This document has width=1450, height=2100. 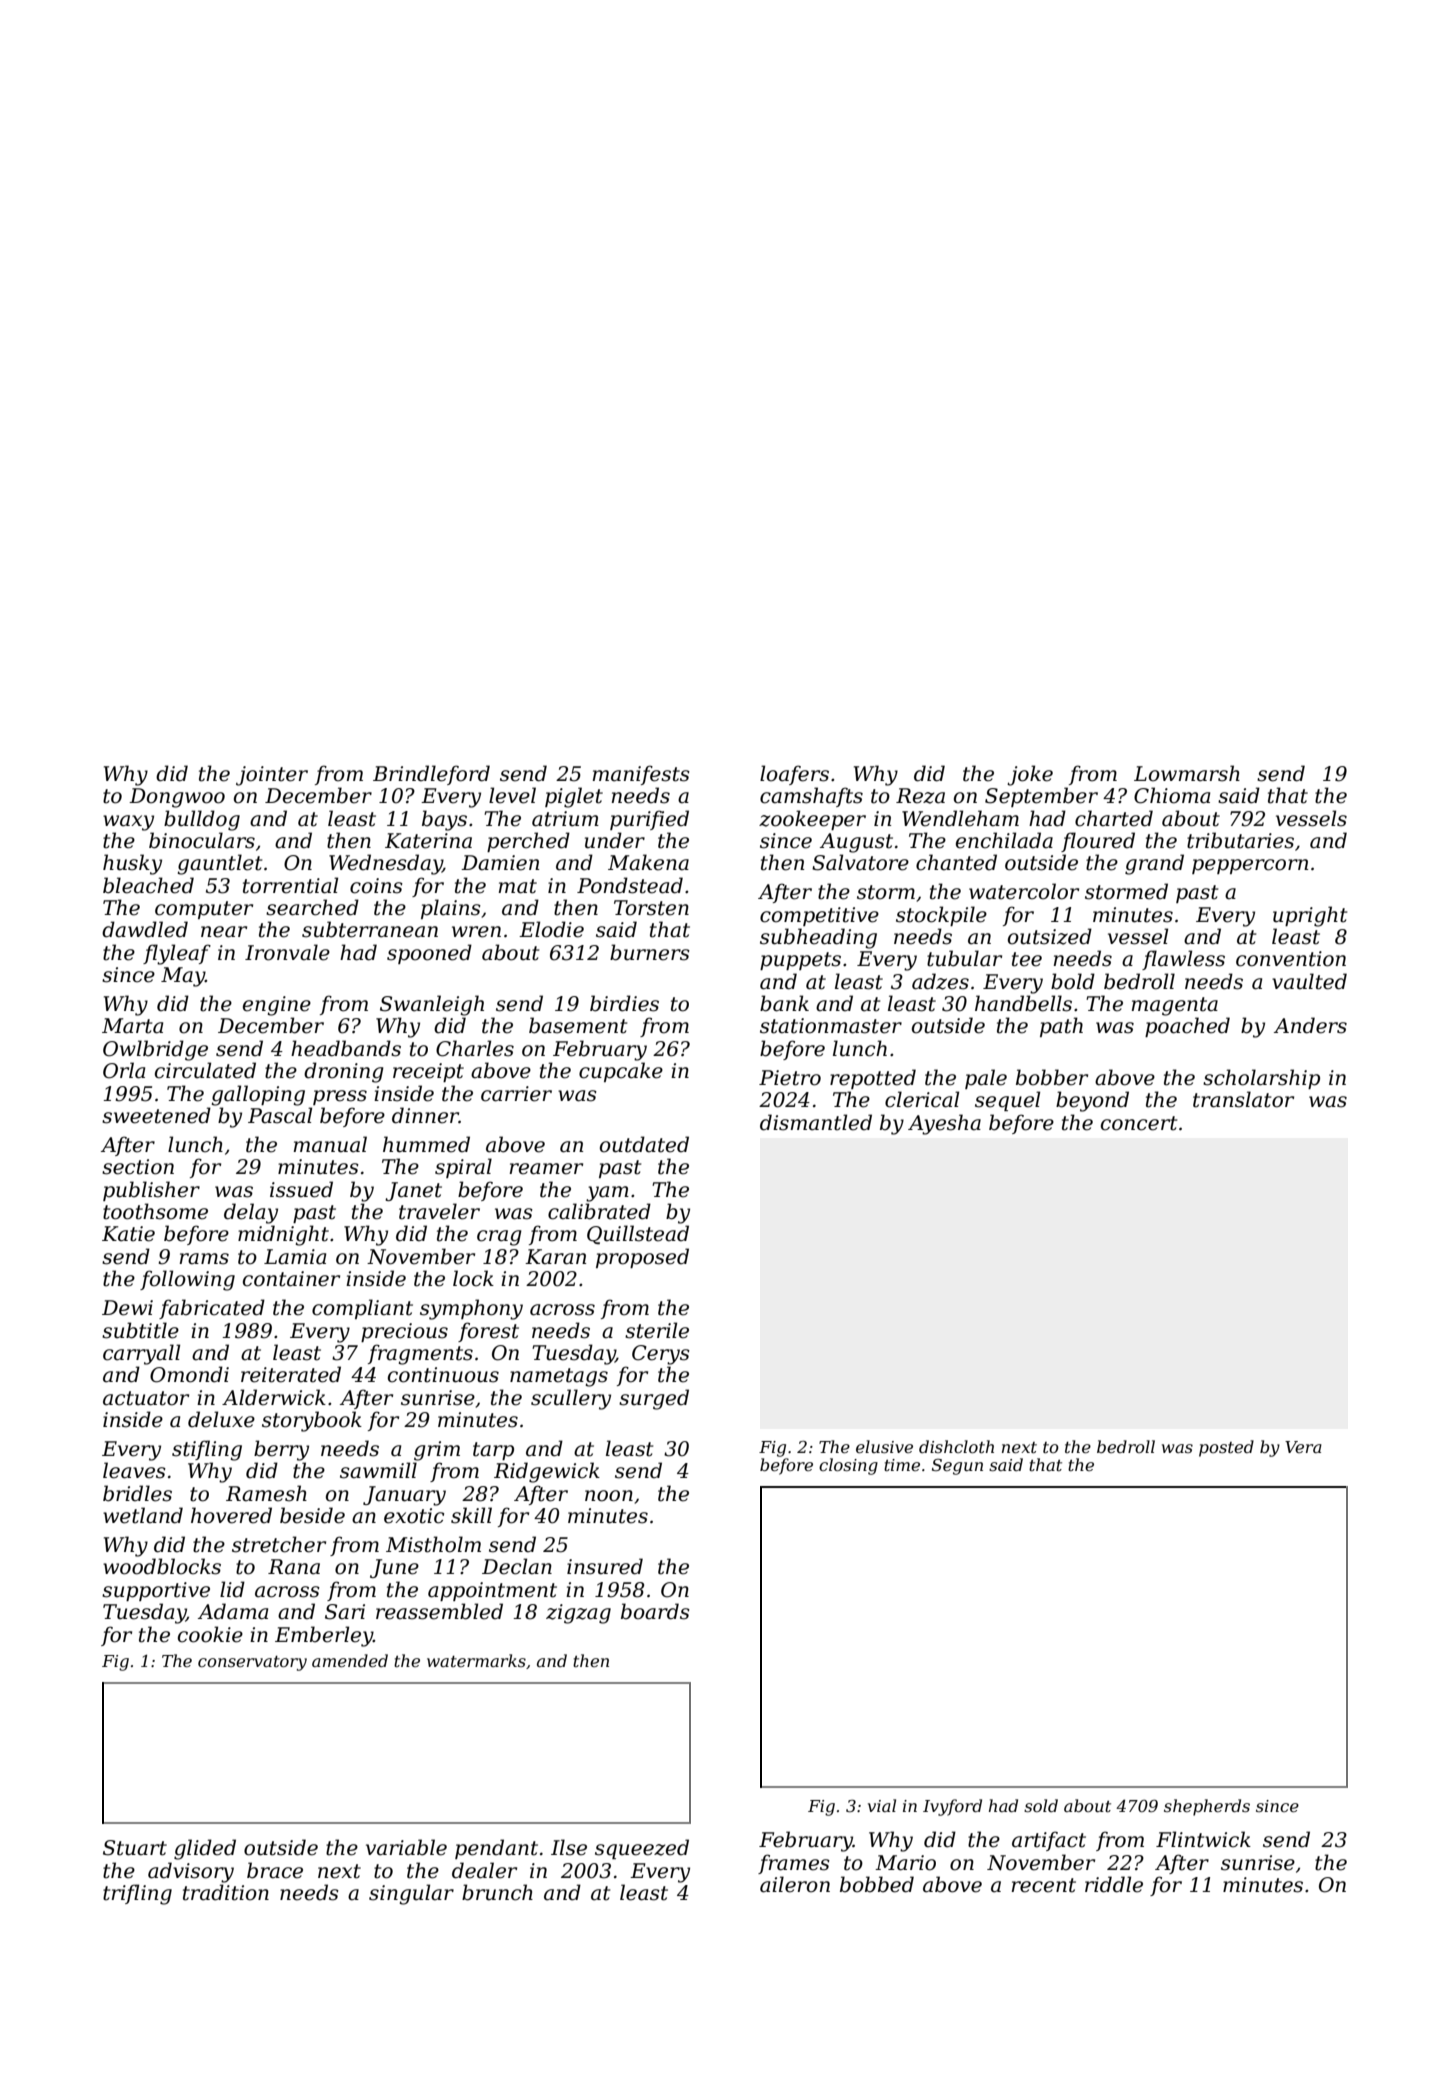 I want to click on proposed, so click(x=642, y=1258).
